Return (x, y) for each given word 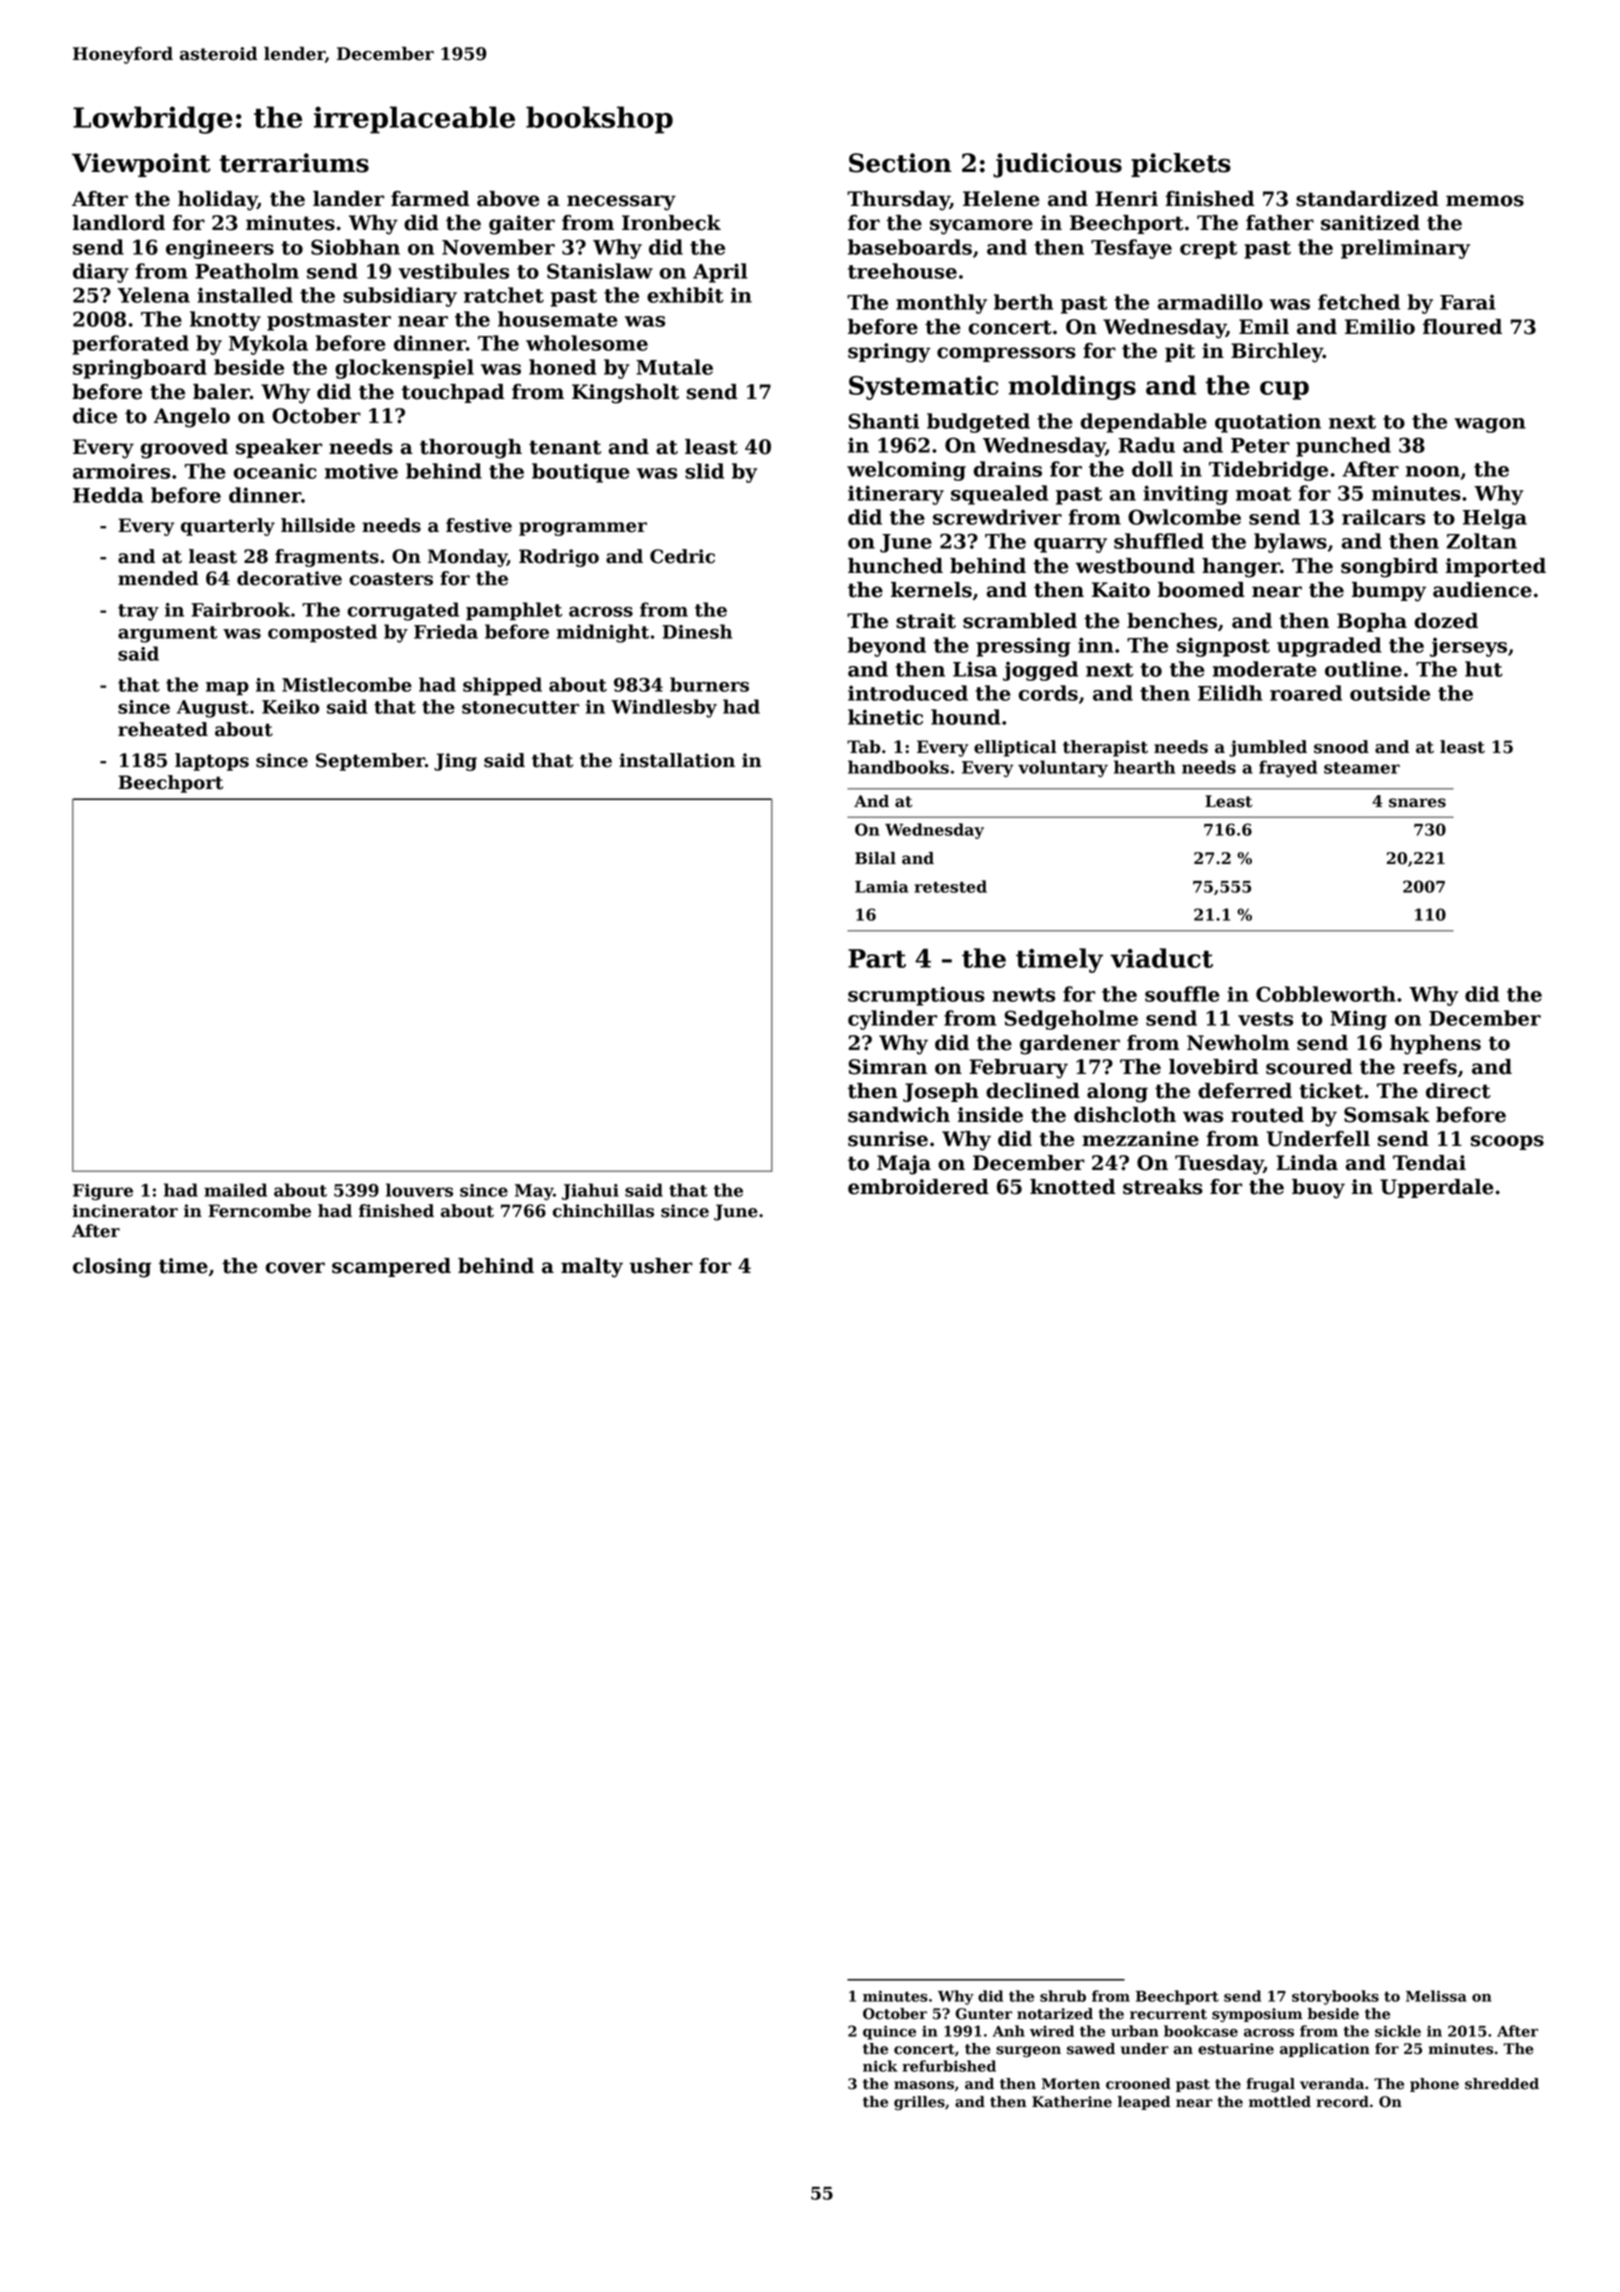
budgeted (978, 423)
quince (889, 2032)
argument (168, 634)
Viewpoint (141, 165)
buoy (1318, 1189)
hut (1484, 669)
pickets (1181, 165)
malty (592, 1268)
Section (900, 163)
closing (112, 1268)
